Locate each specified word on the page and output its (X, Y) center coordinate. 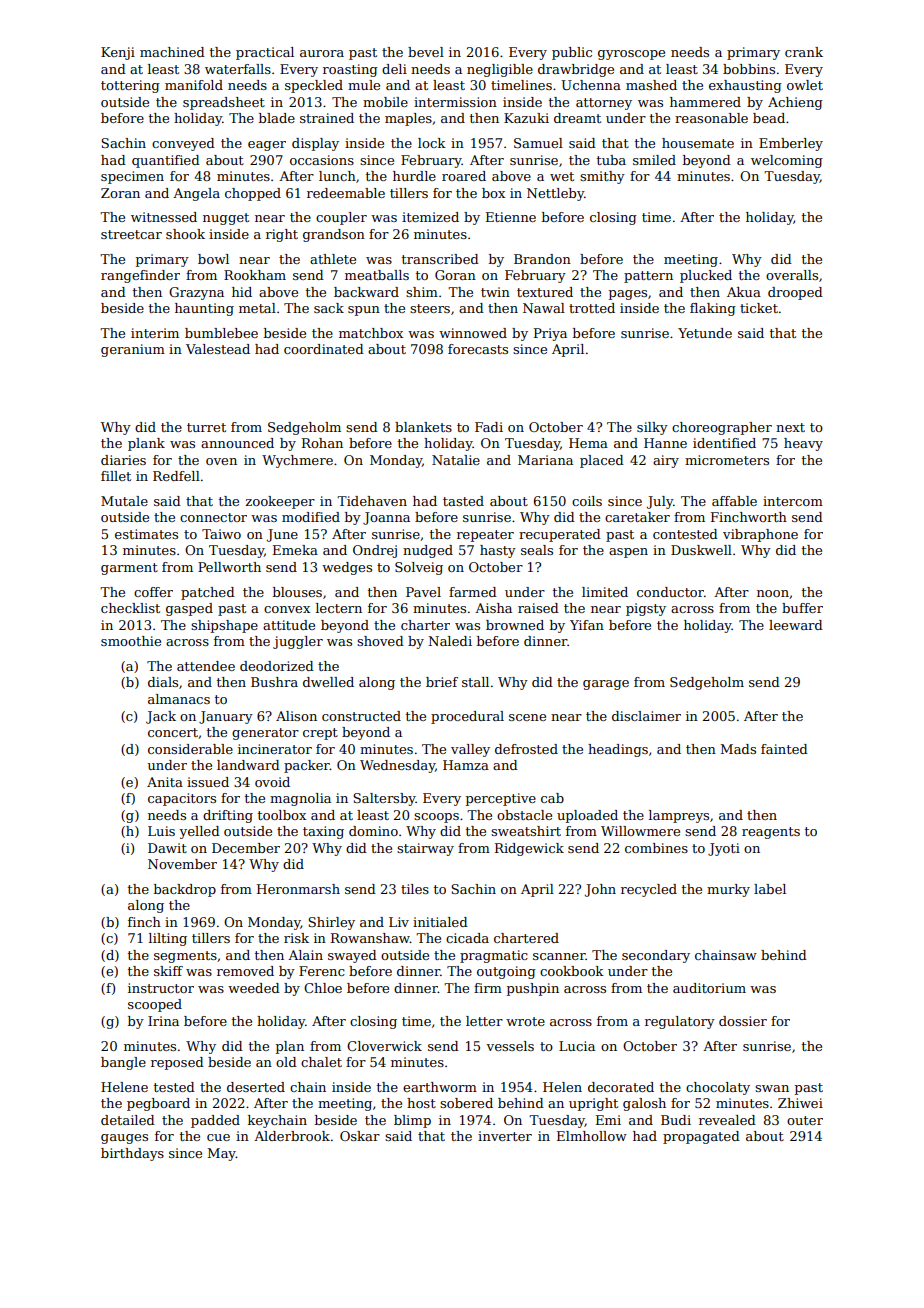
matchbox (371, 333)
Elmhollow (592, 1136)
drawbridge (576, 70)
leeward (796, 625)
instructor (161, 988)
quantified (166, 161)
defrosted (526, 749)
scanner (559, 956)
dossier (743, 1021)
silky (652, 428)
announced (237, 443)
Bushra (274, 682)
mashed (651, 85)
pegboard (158, 1104)
